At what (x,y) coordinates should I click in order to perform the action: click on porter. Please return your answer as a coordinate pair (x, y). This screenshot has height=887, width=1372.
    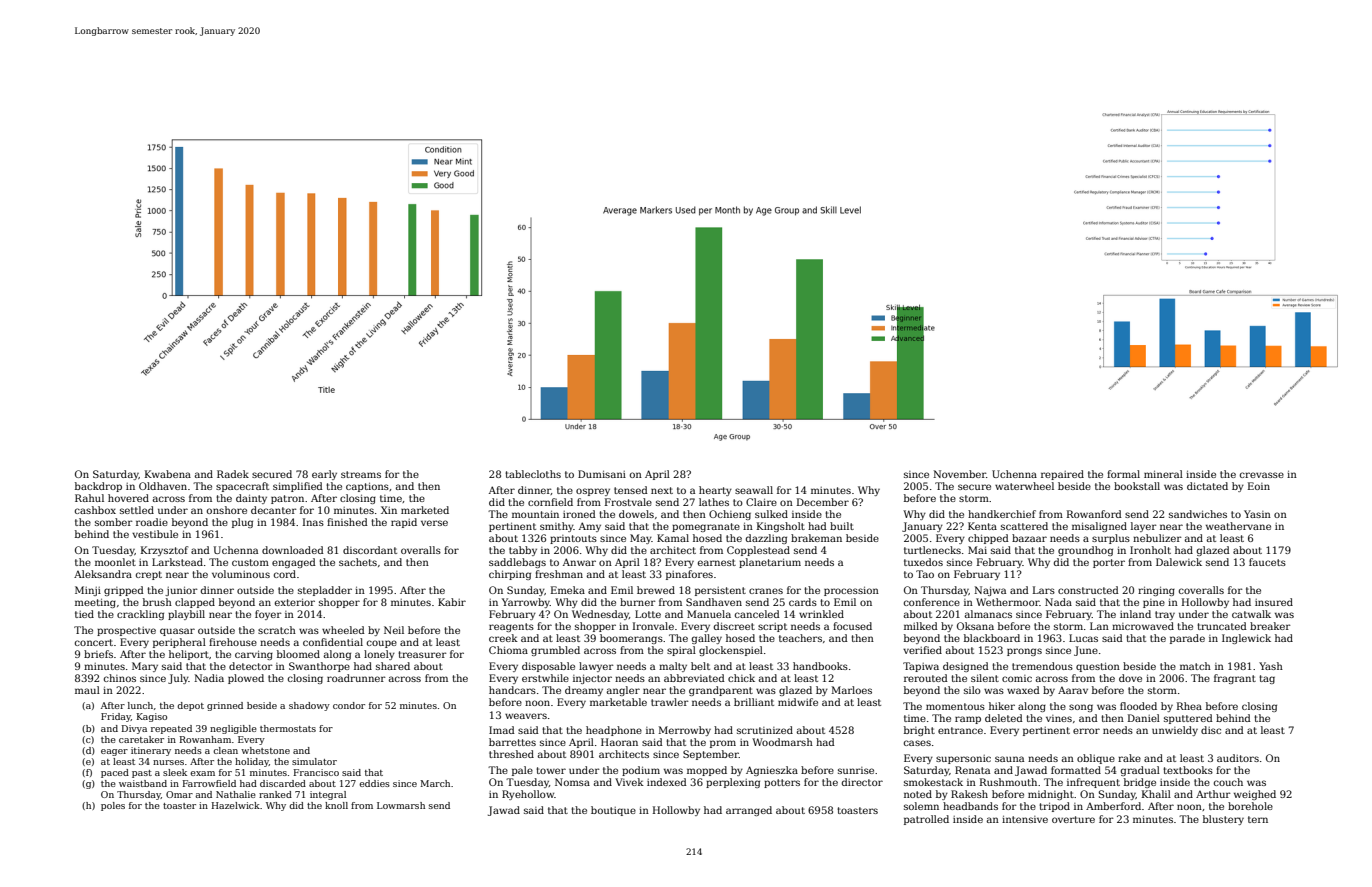
    Looking at the image, I should click on (1109, 563).
